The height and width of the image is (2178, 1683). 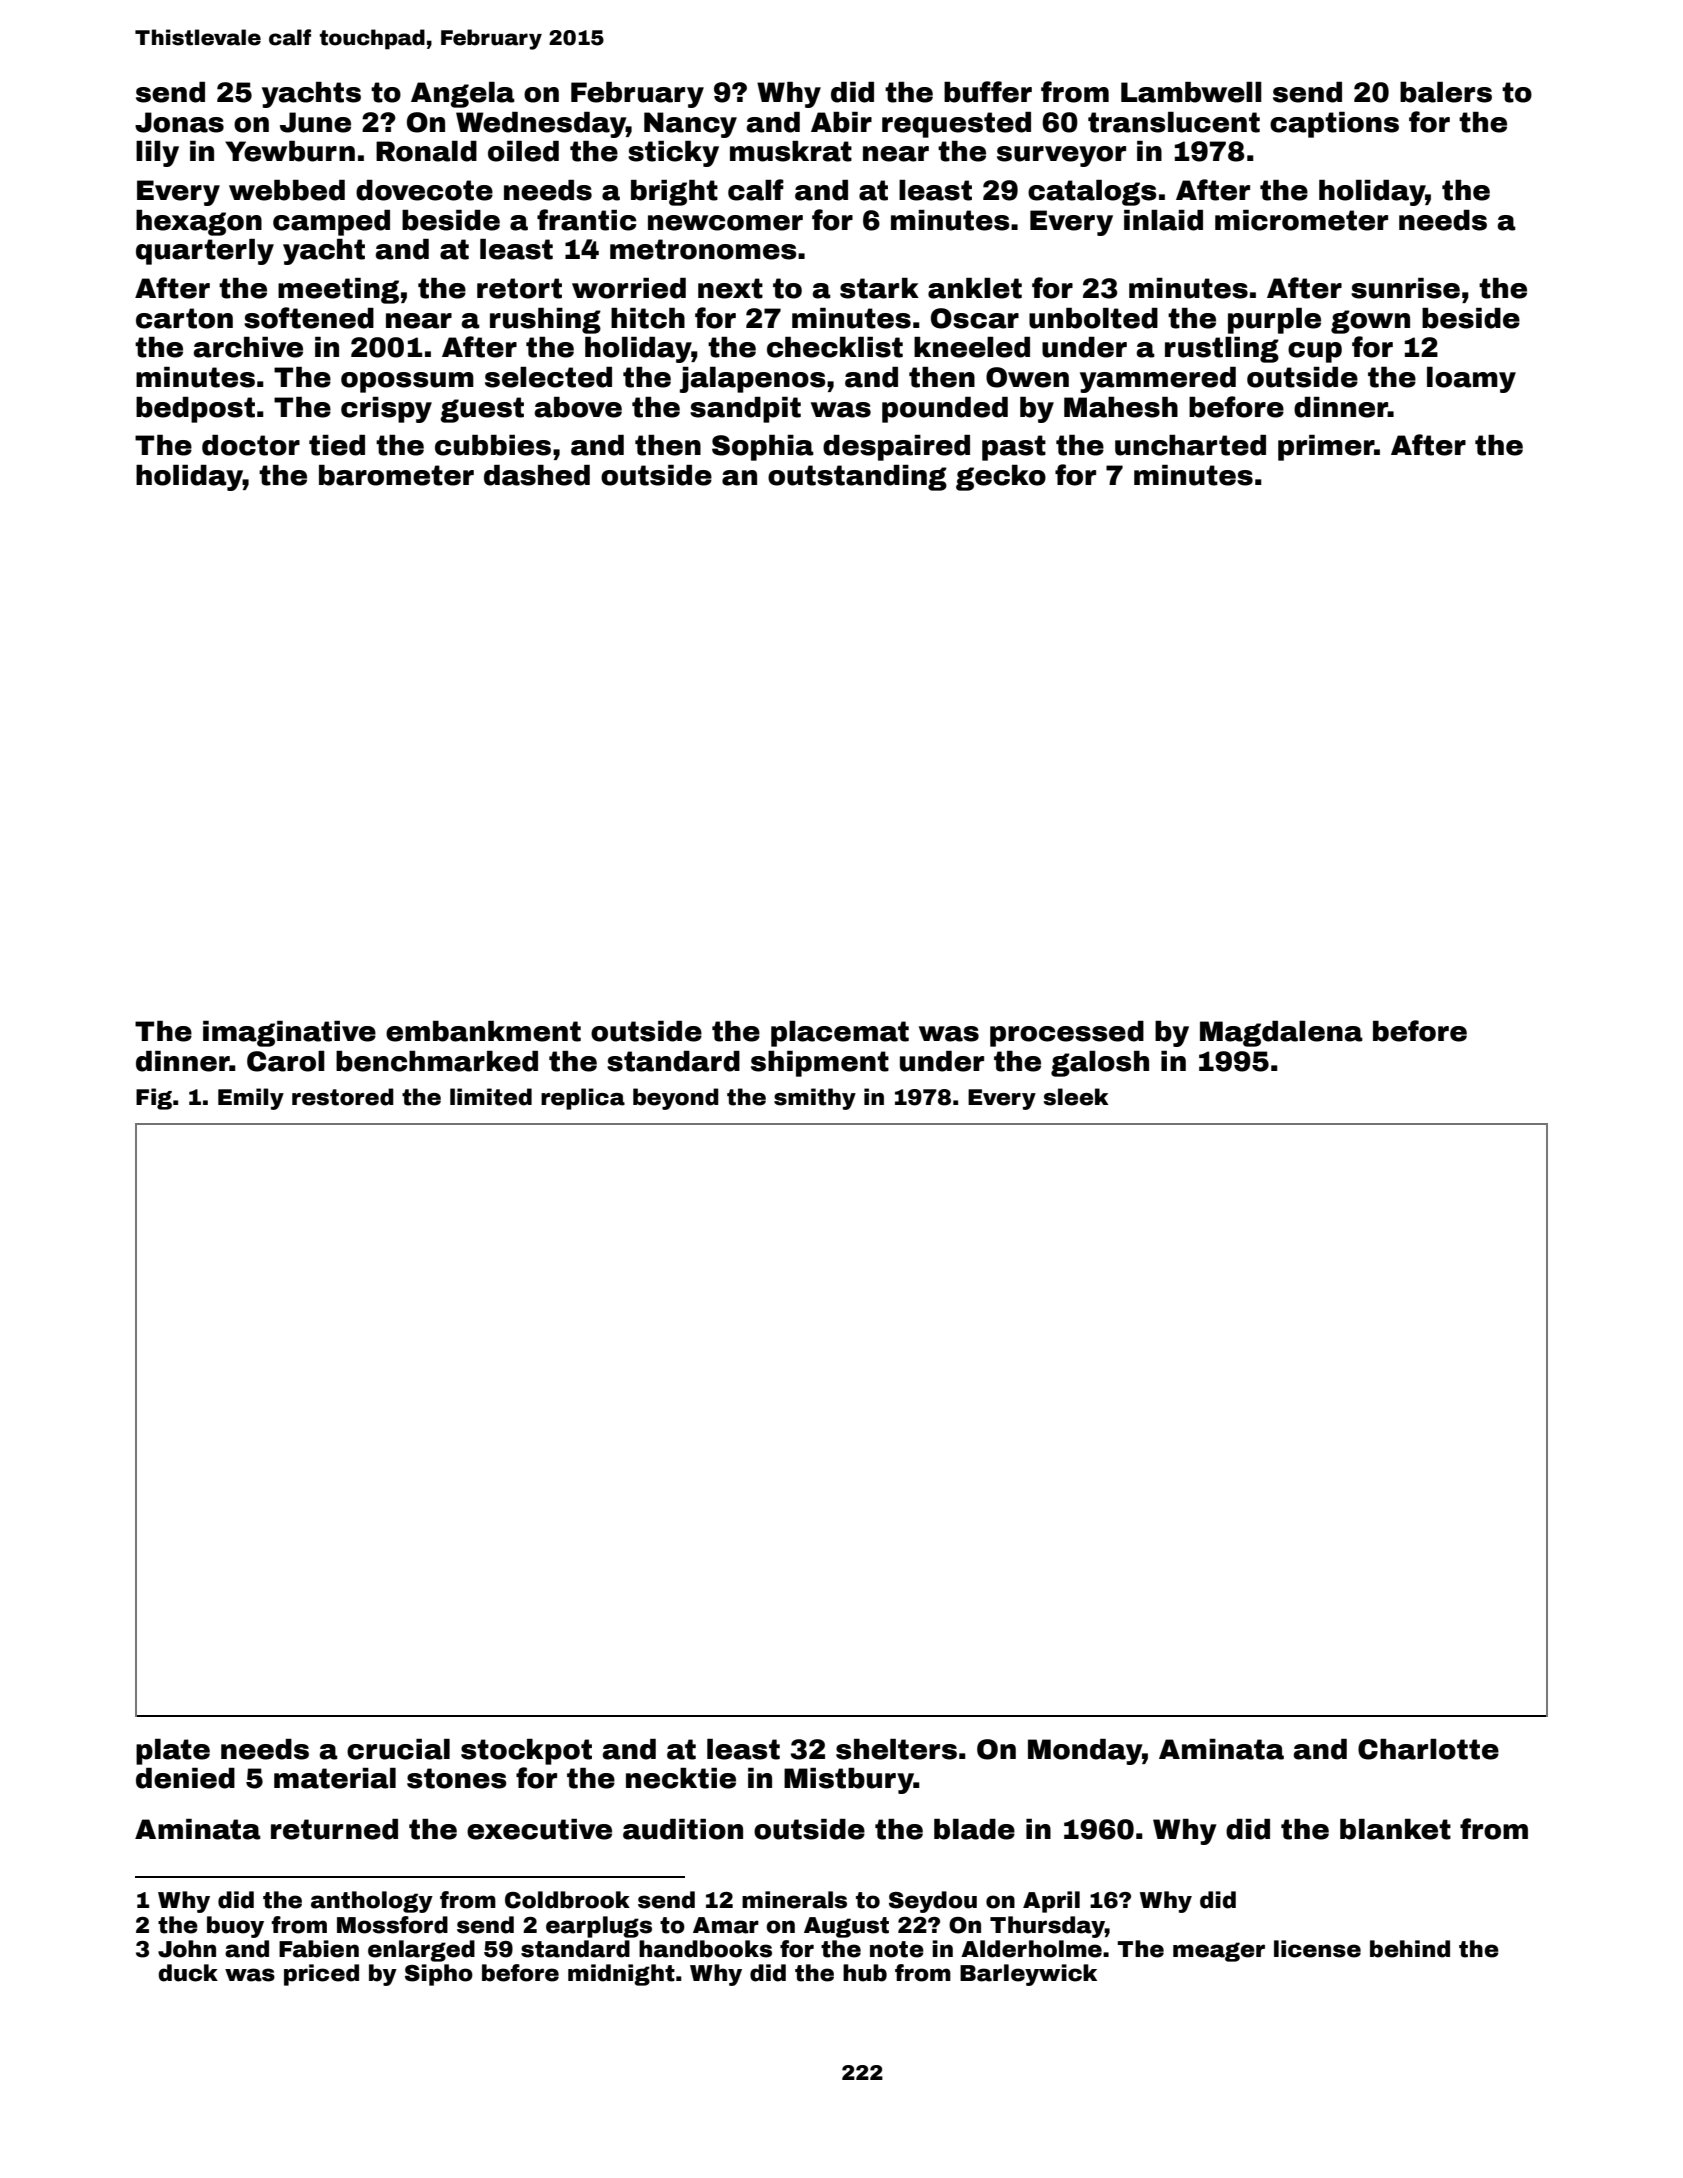 I want to click on primer, so click(x=1326, y=448).
